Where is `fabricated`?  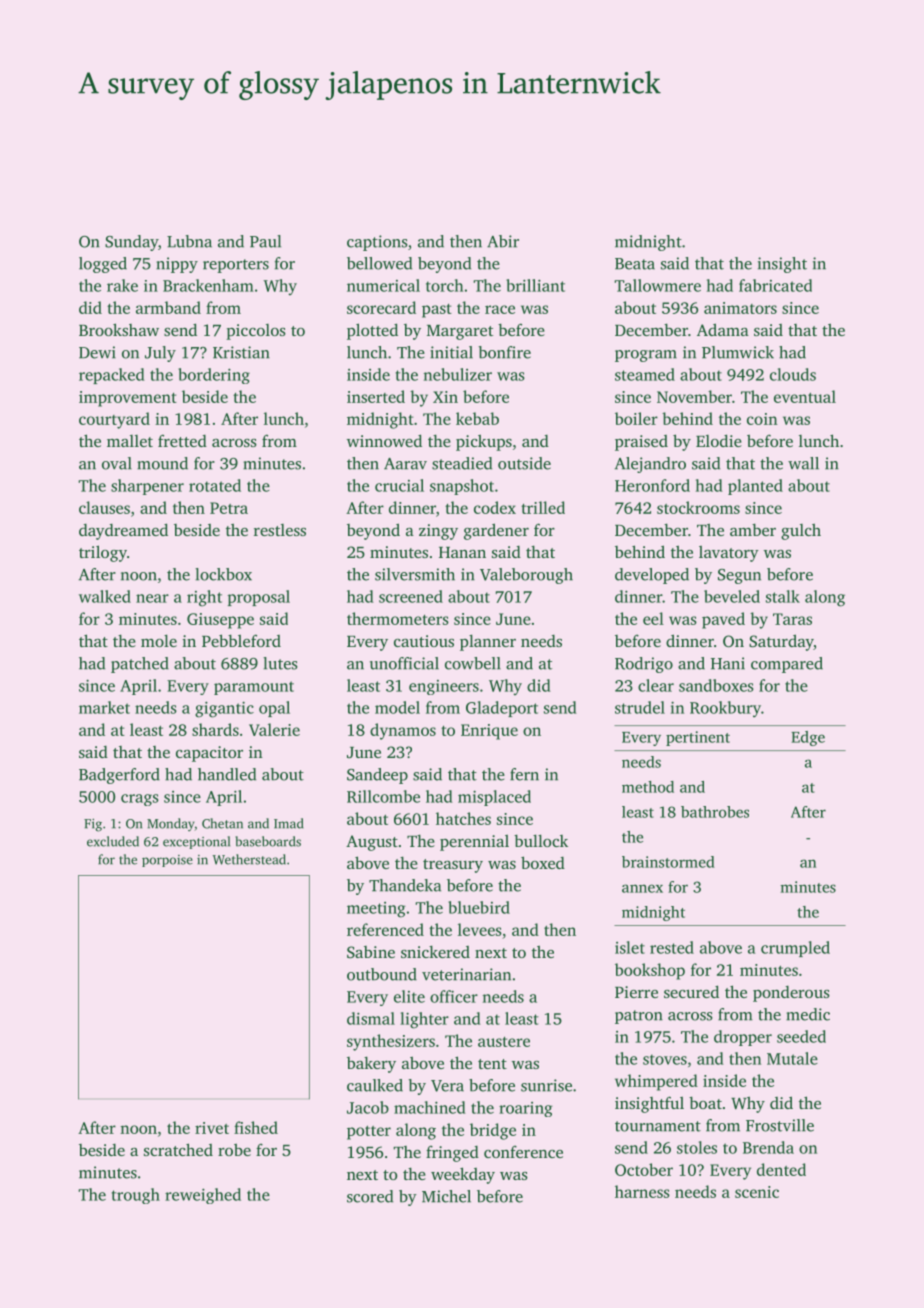
fabricated is located at coordinates (775, 285).
